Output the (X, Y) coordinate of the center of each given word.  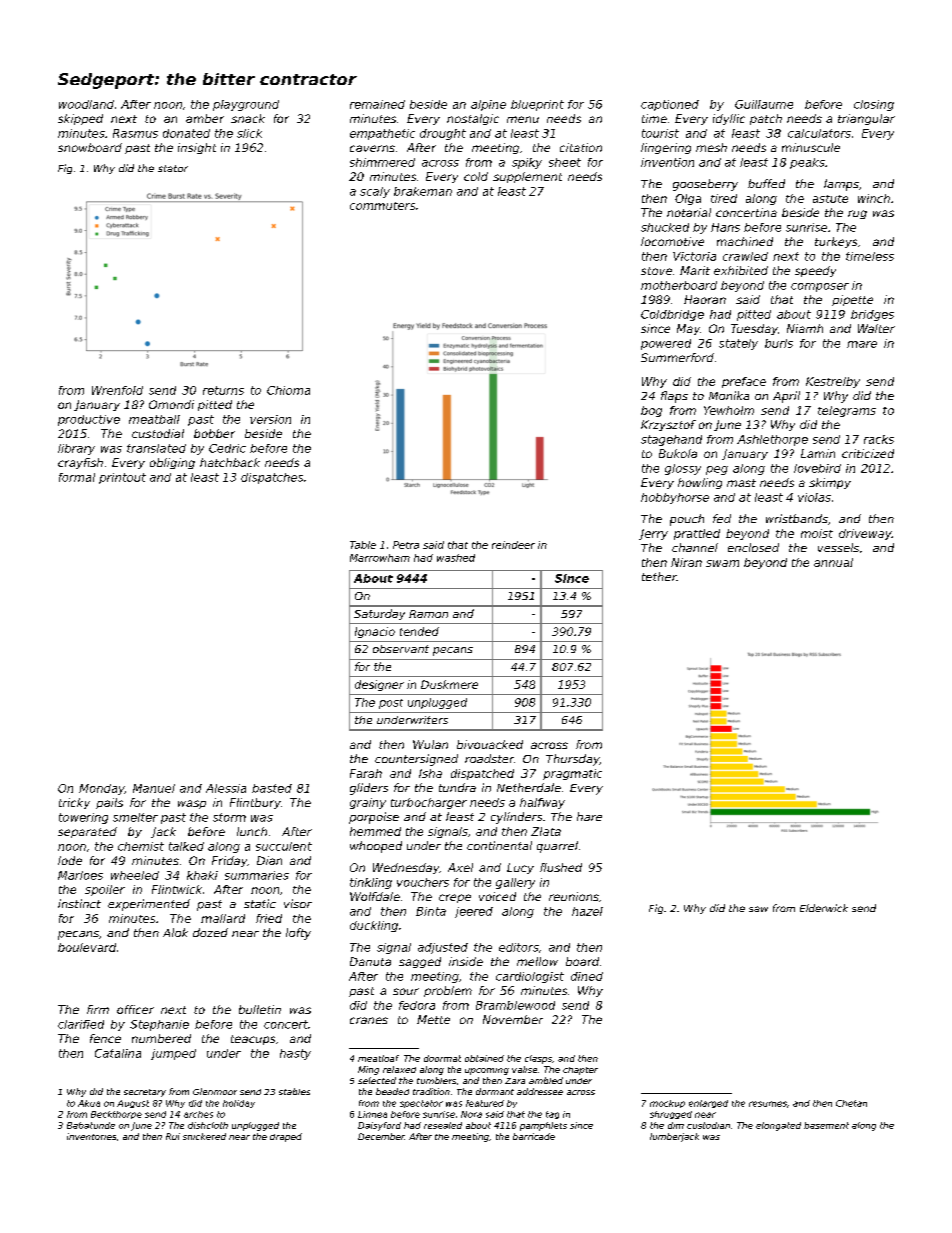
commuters (382, 206)
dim (676, 1125)
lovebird (817, 468)
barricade (534, 1136)
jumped (173, 1054)
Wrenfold (117, 390)
